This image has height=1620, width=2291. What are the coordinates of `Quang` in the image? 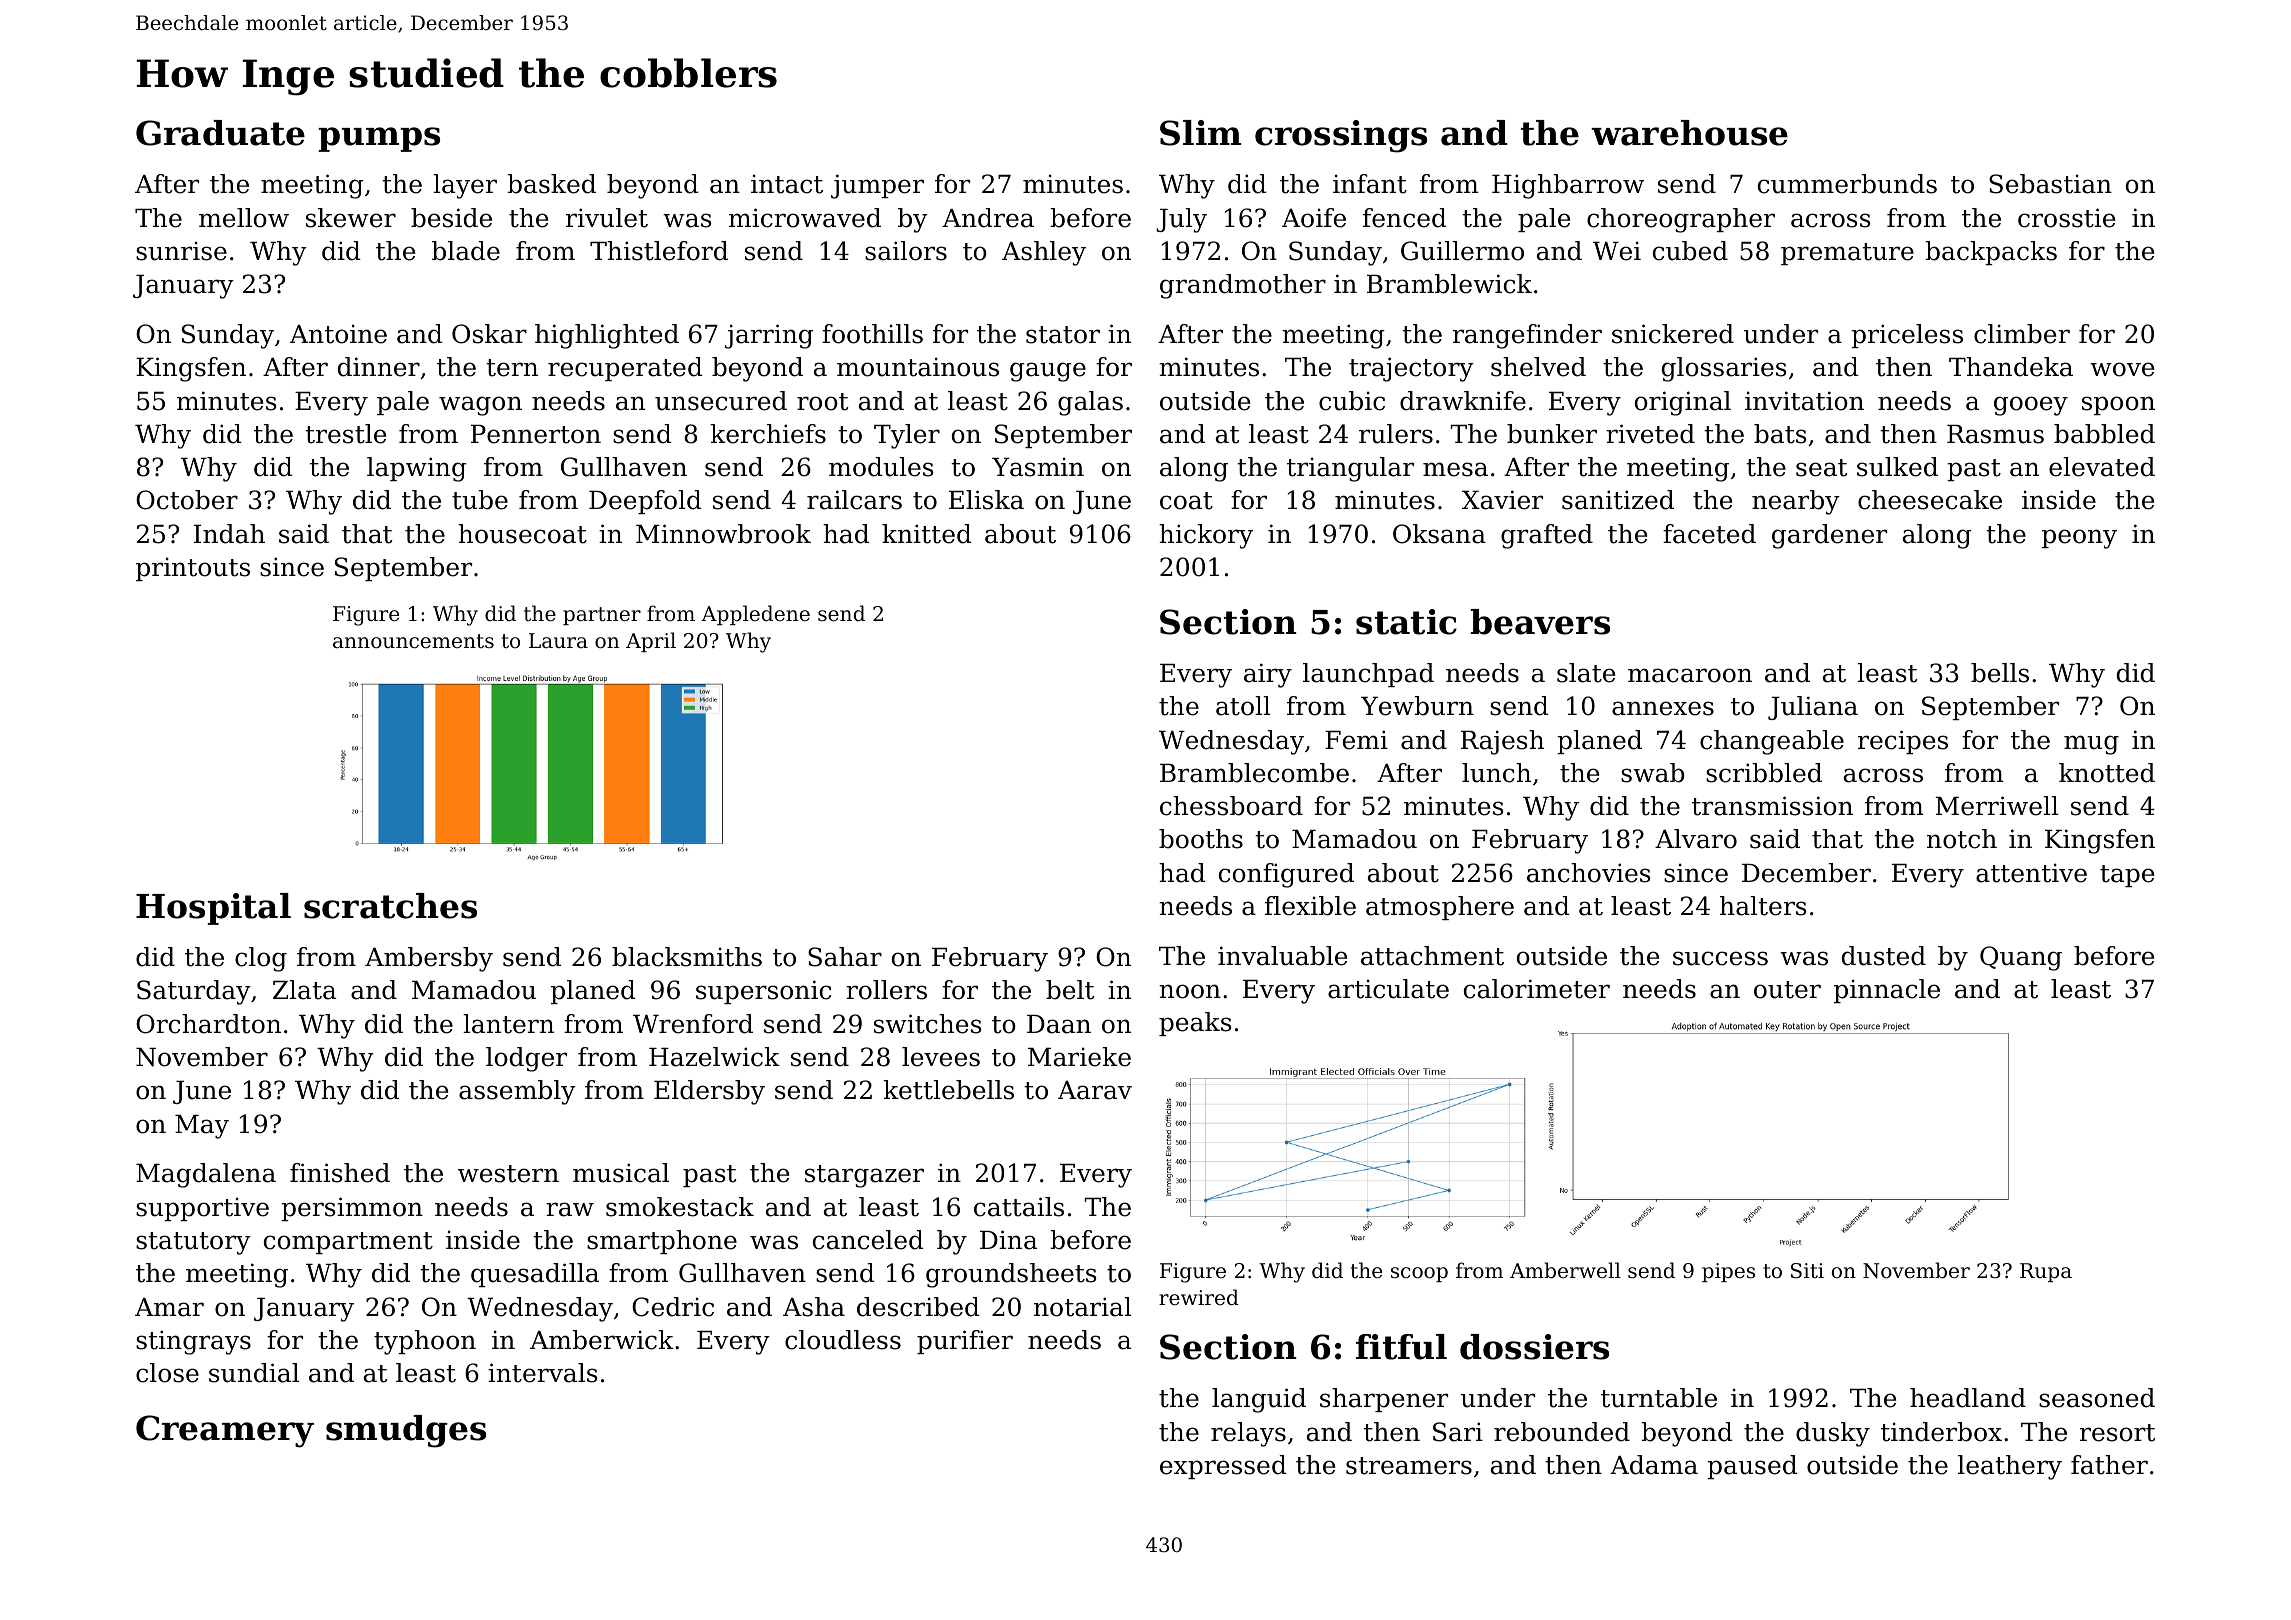 It's located at (2021, 958).
